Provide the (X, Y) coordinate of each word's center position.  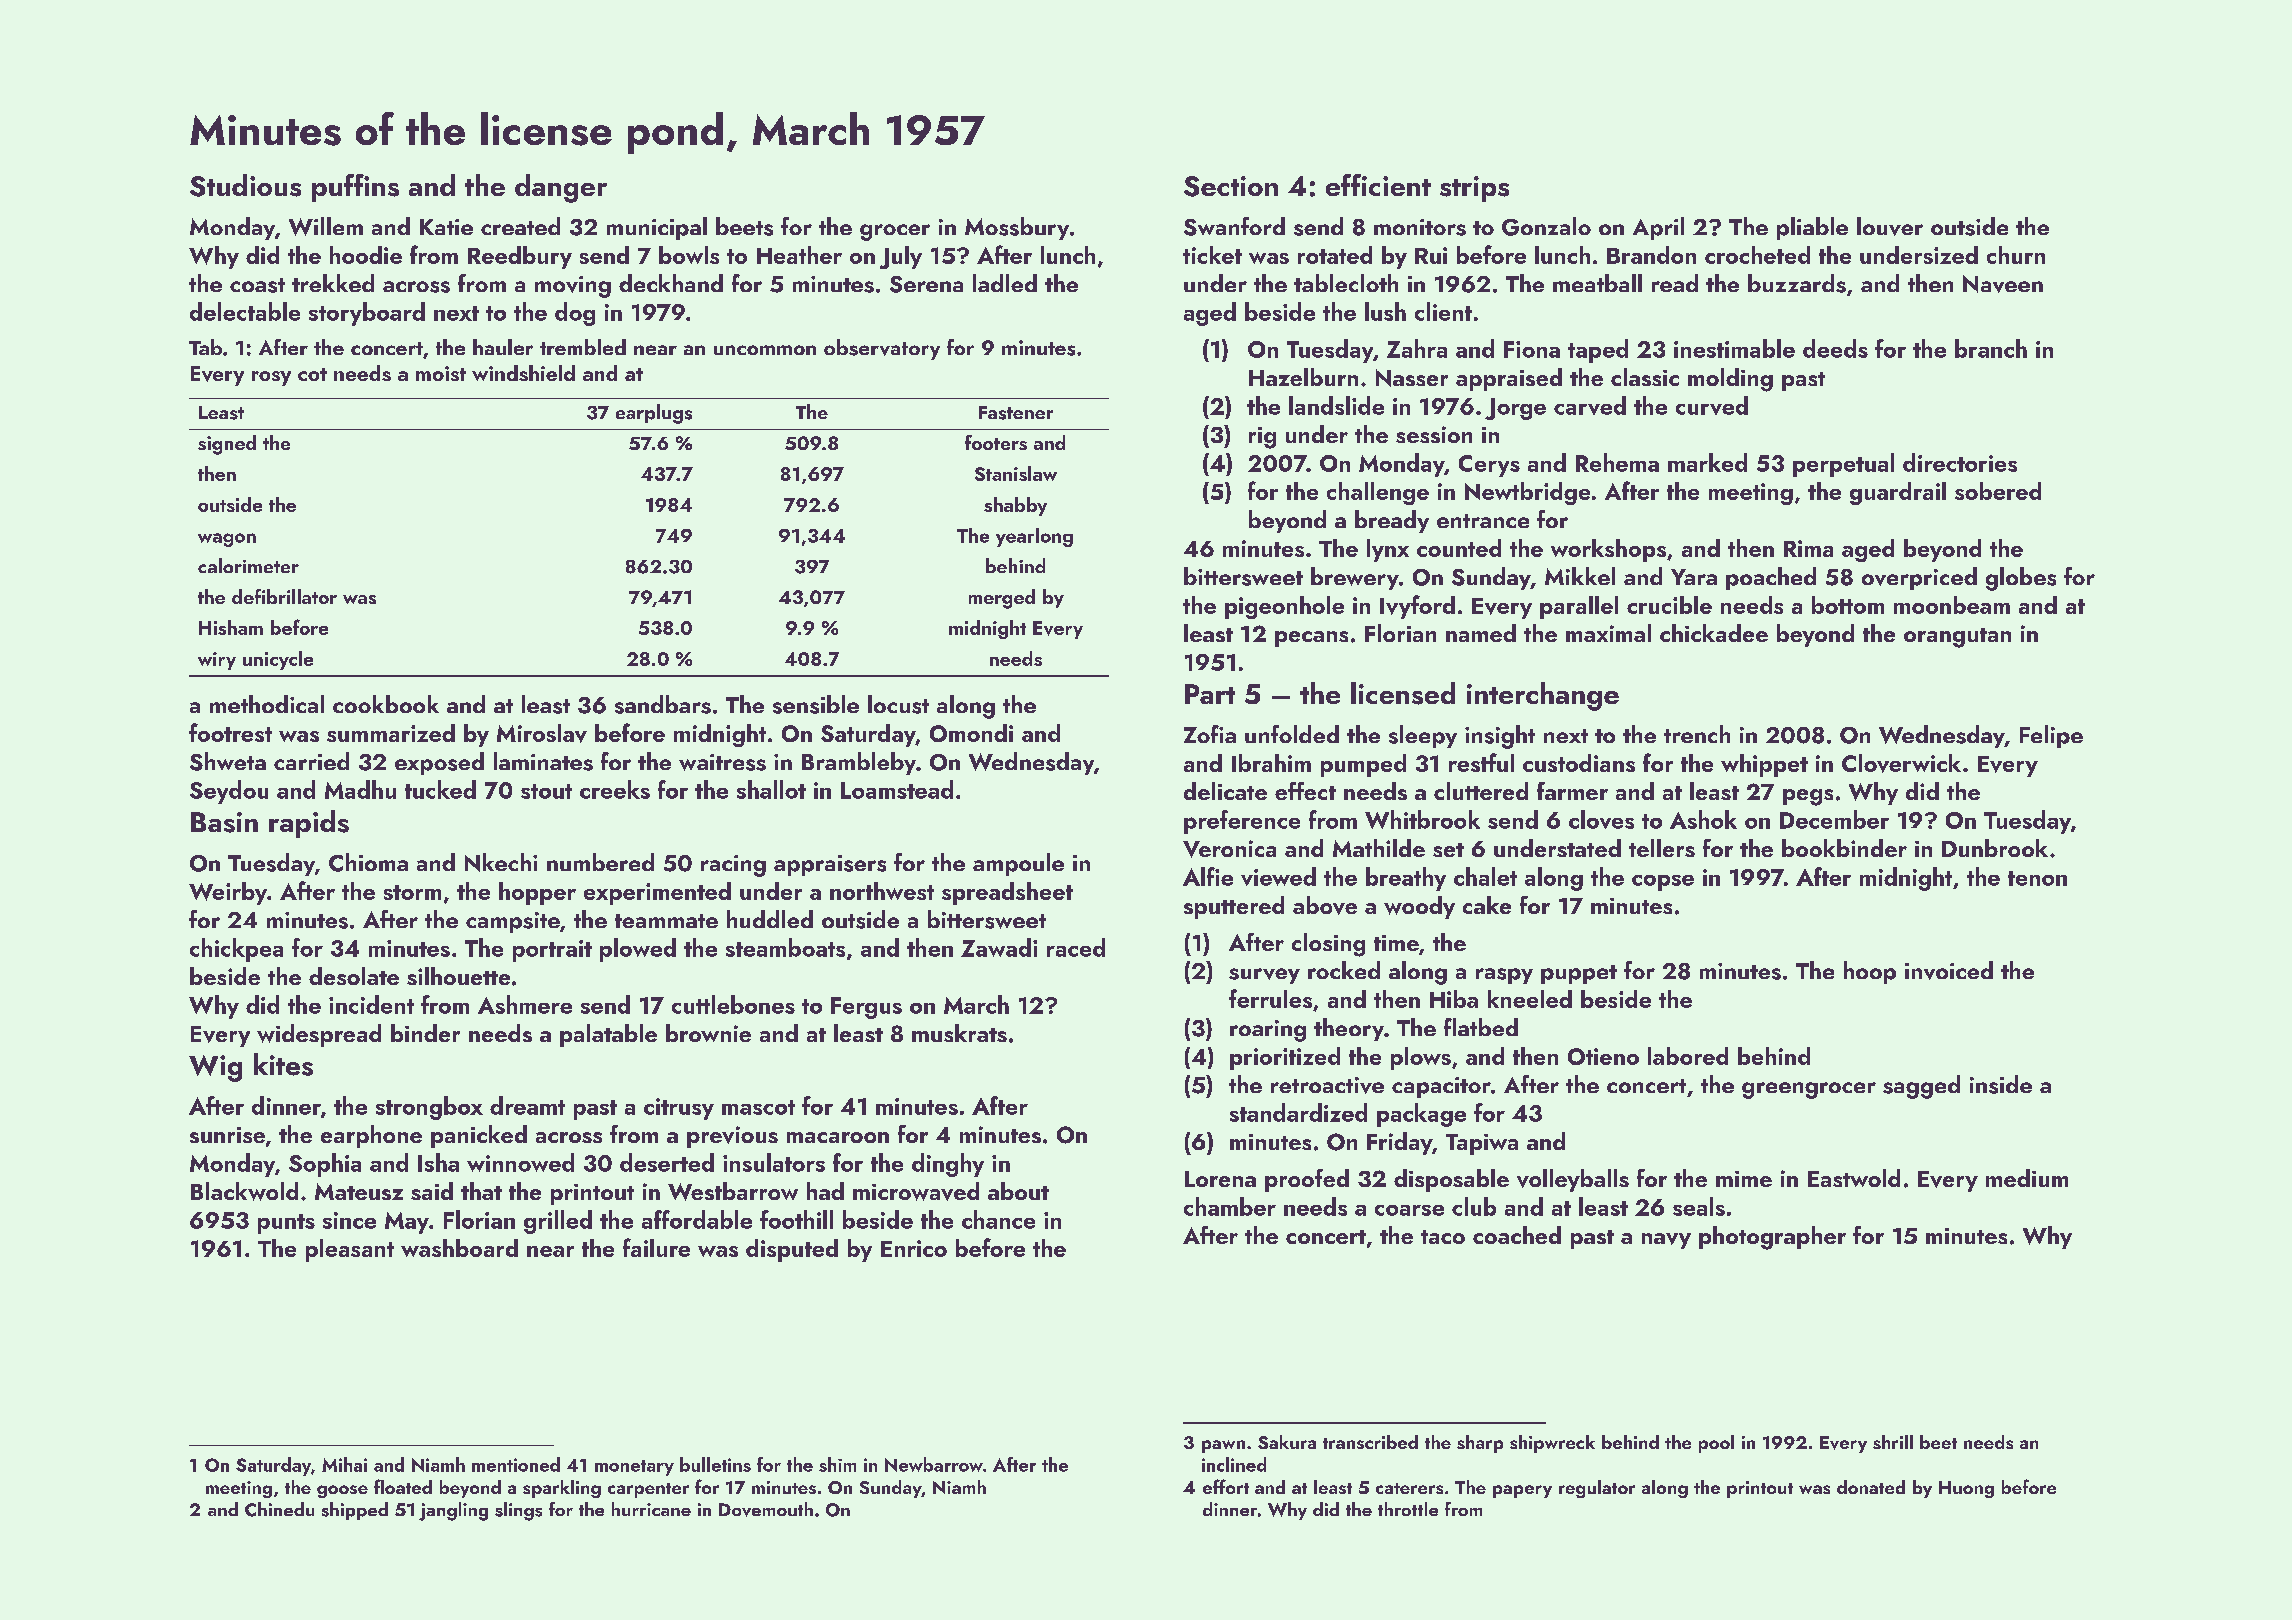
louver (1890, 226)
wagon (227, 540)
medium (2027, 1178)
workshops (1608, 550)
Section (1231, 186)
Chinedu (279, 1509)
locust (898, 704)
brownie (708, 1033)
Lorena (1220, 1179)
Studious (245, 185)
